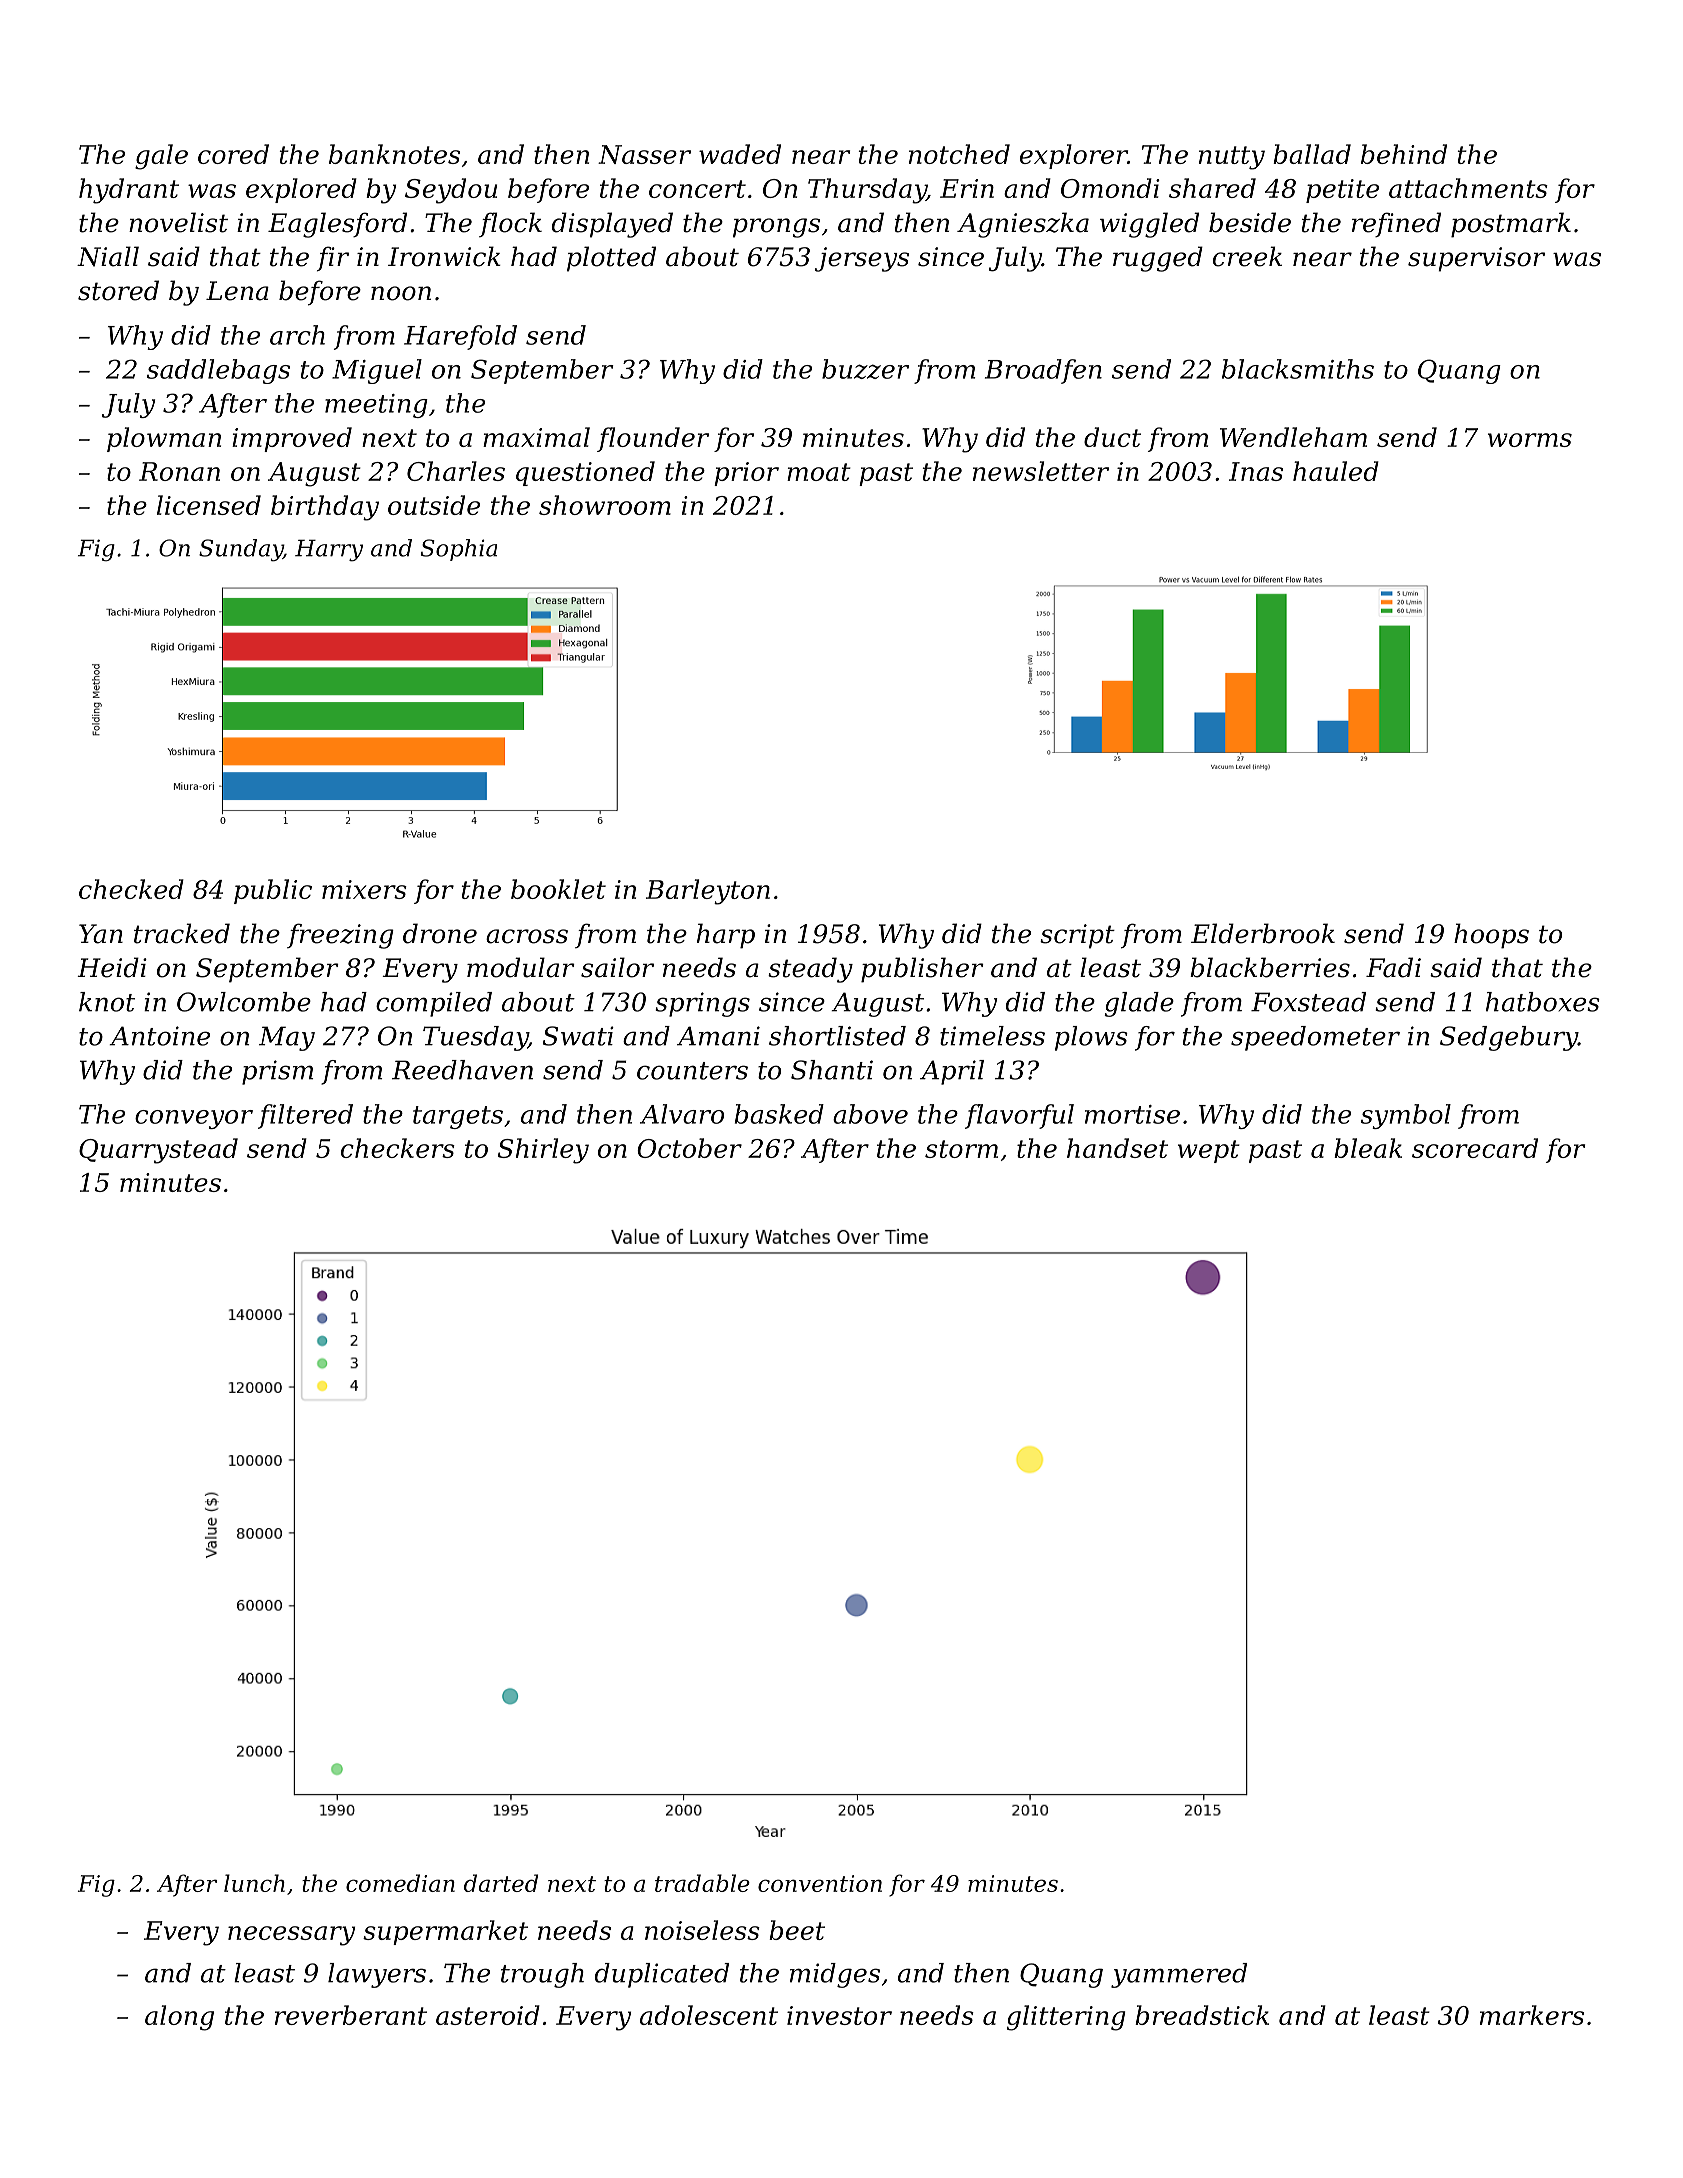  What do you see at coordinates (1298, 369) in the page?
I see `blacksmiths` at bounding box center [1298, 369].
